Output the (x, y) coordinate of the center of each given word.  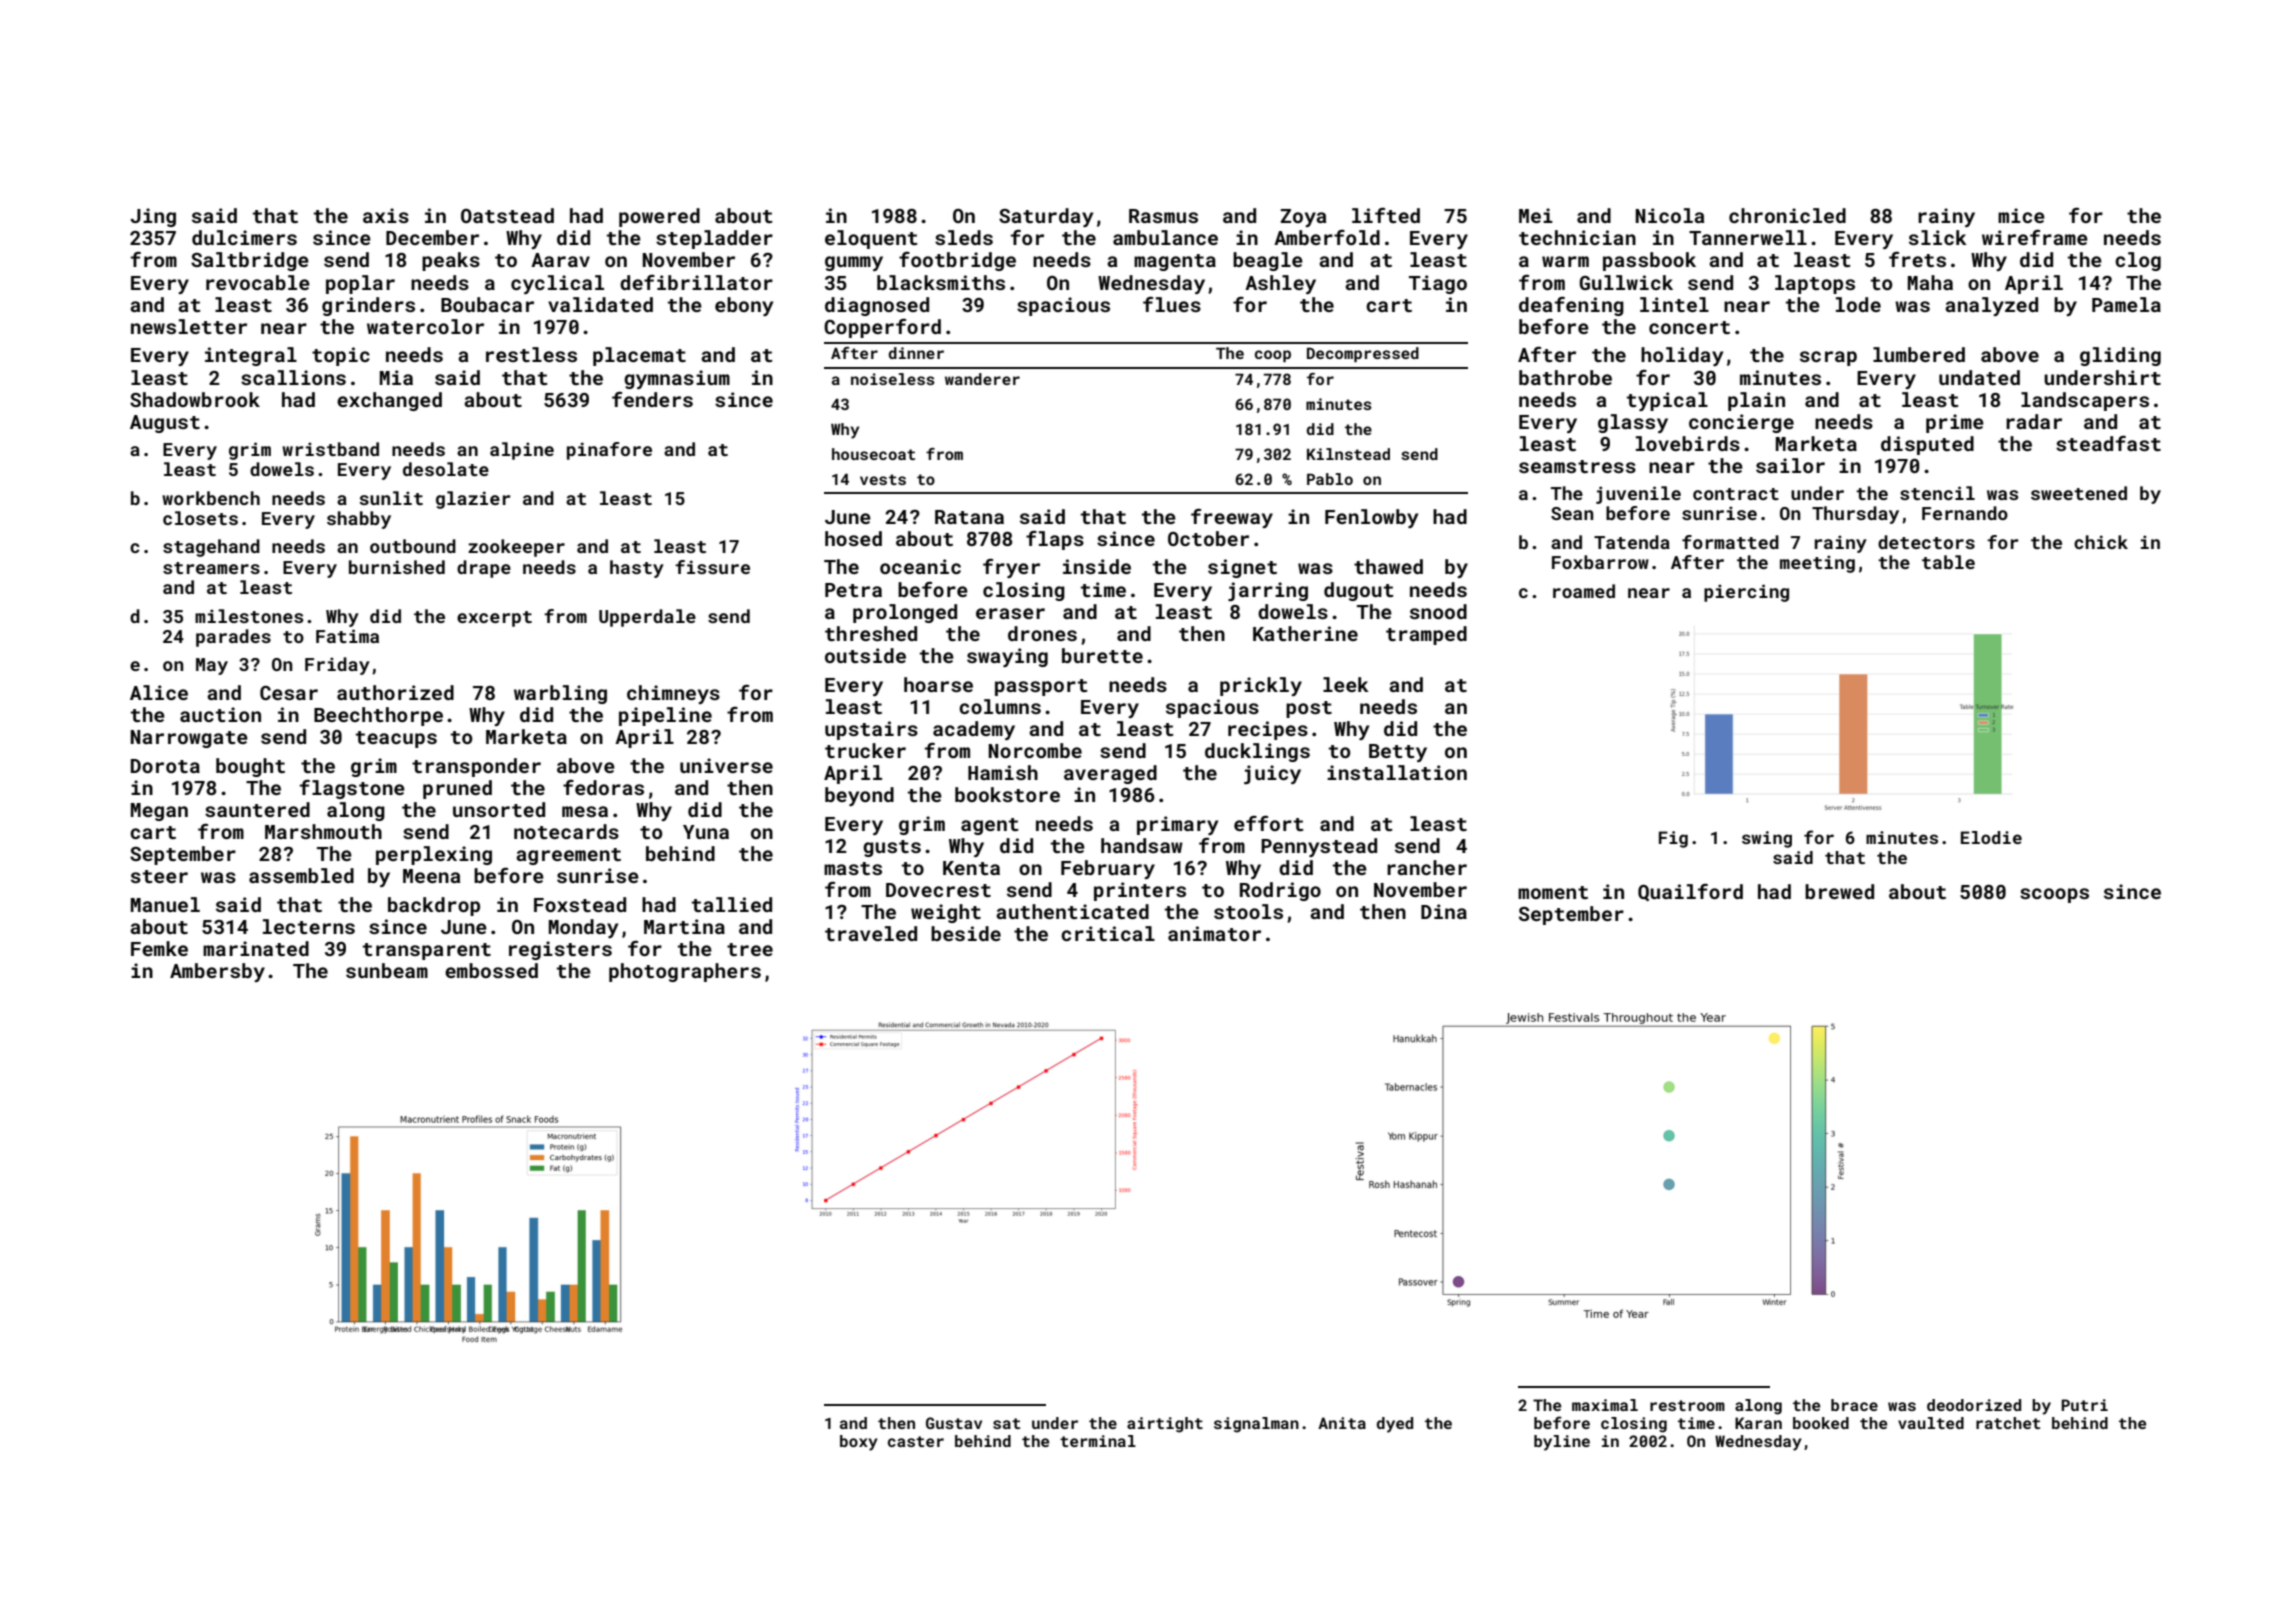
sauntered (257, 809)
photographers (685, 972)
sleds (964, 237)
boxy (859, 1443)
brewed (1839, 891)
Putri (2084, 1405)
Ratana (969, 517)
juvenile (1638, 495)
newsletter (189, 326)
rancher (1427, 867)
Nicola (1670, 215)
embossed (491, 970)
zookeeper (516, 548)
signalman (1256, 1425)
